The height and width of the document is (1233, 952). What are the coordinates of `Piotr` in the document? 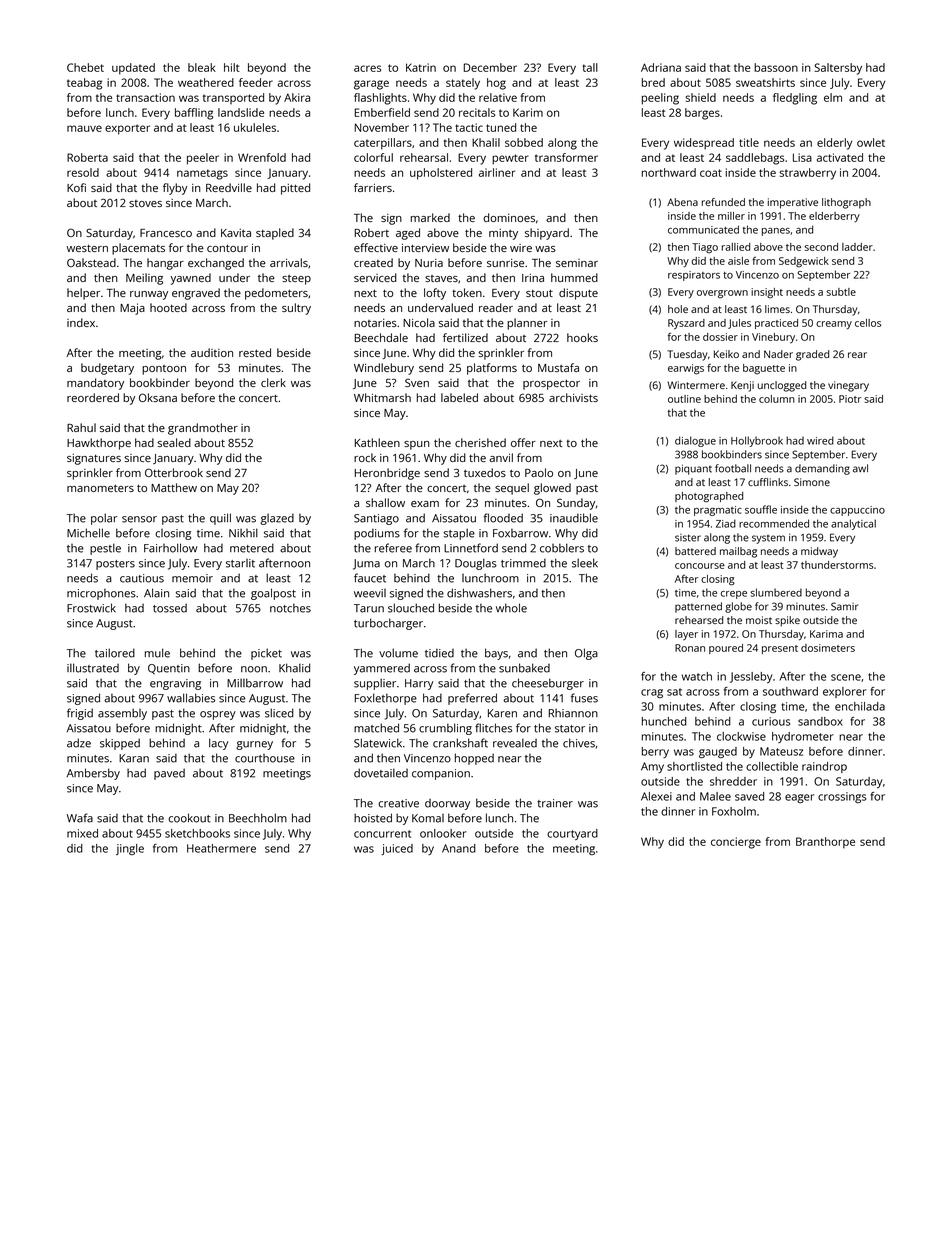 It's located at (850, 399).
